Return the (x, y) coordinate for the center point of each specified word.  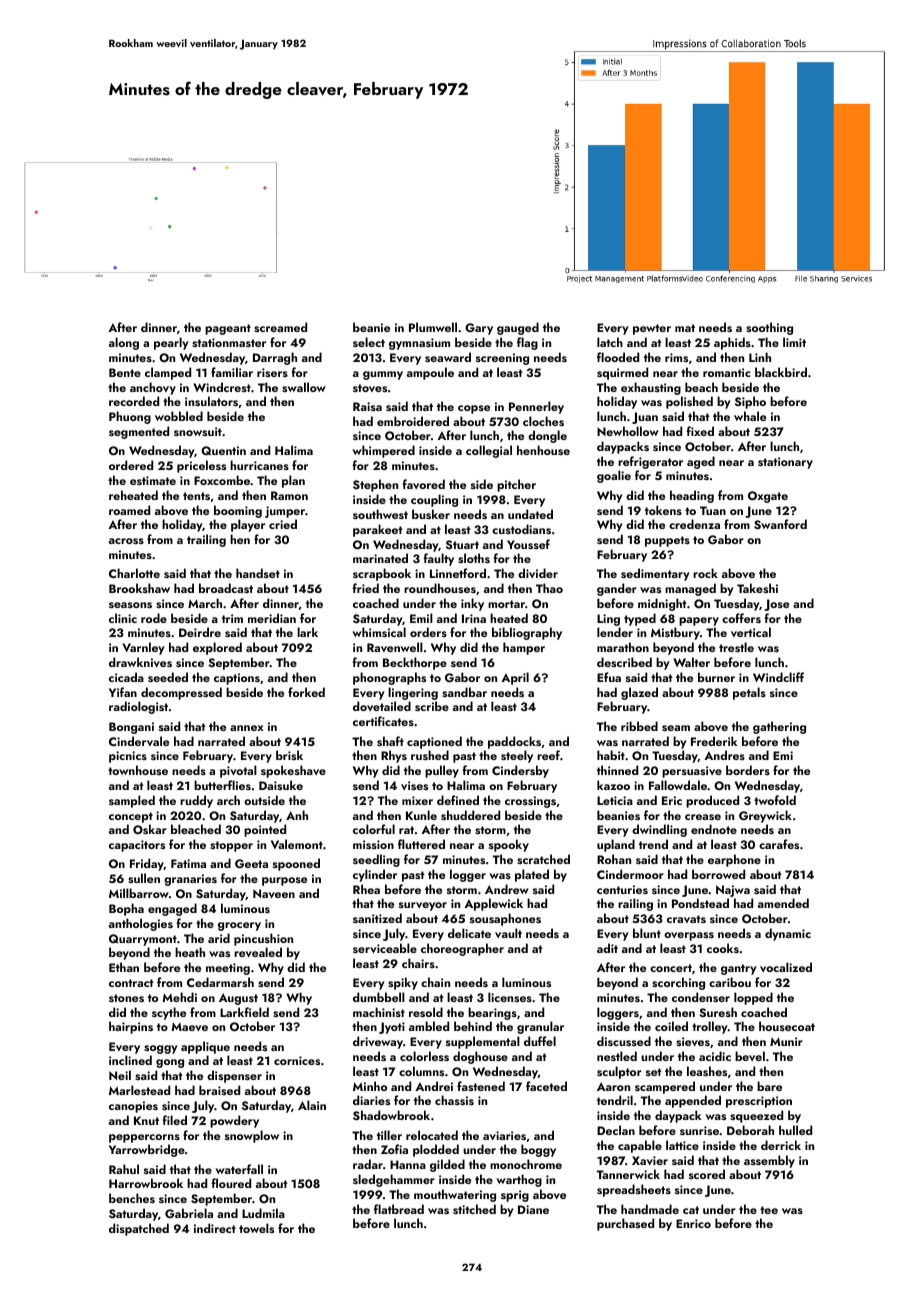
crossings (530, 802)
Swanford (780, 524)
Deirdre (200, 632)
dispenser (234, 1076)
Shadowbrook (391, 1115)
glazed (639, 693)
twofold (775, 800)
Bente (125, 372)
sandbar (464, 692)
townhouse (138, 770)
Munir (786, 1041)
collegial (489, 451)
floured (231, 1183)
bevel (750, 1056)
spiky (403, 983)
